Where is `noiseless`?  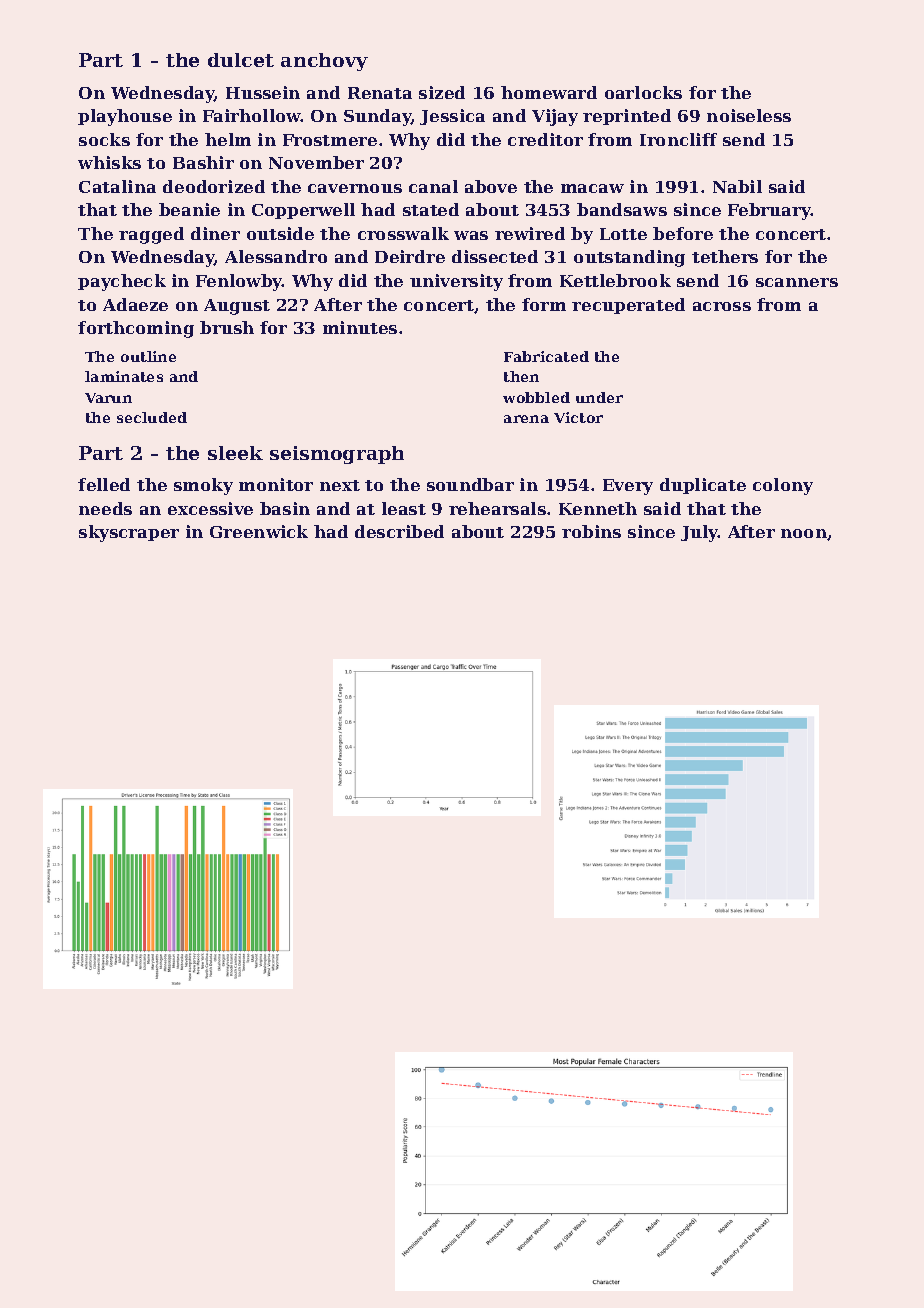 noiseless is located at coordinates (749, 115).
